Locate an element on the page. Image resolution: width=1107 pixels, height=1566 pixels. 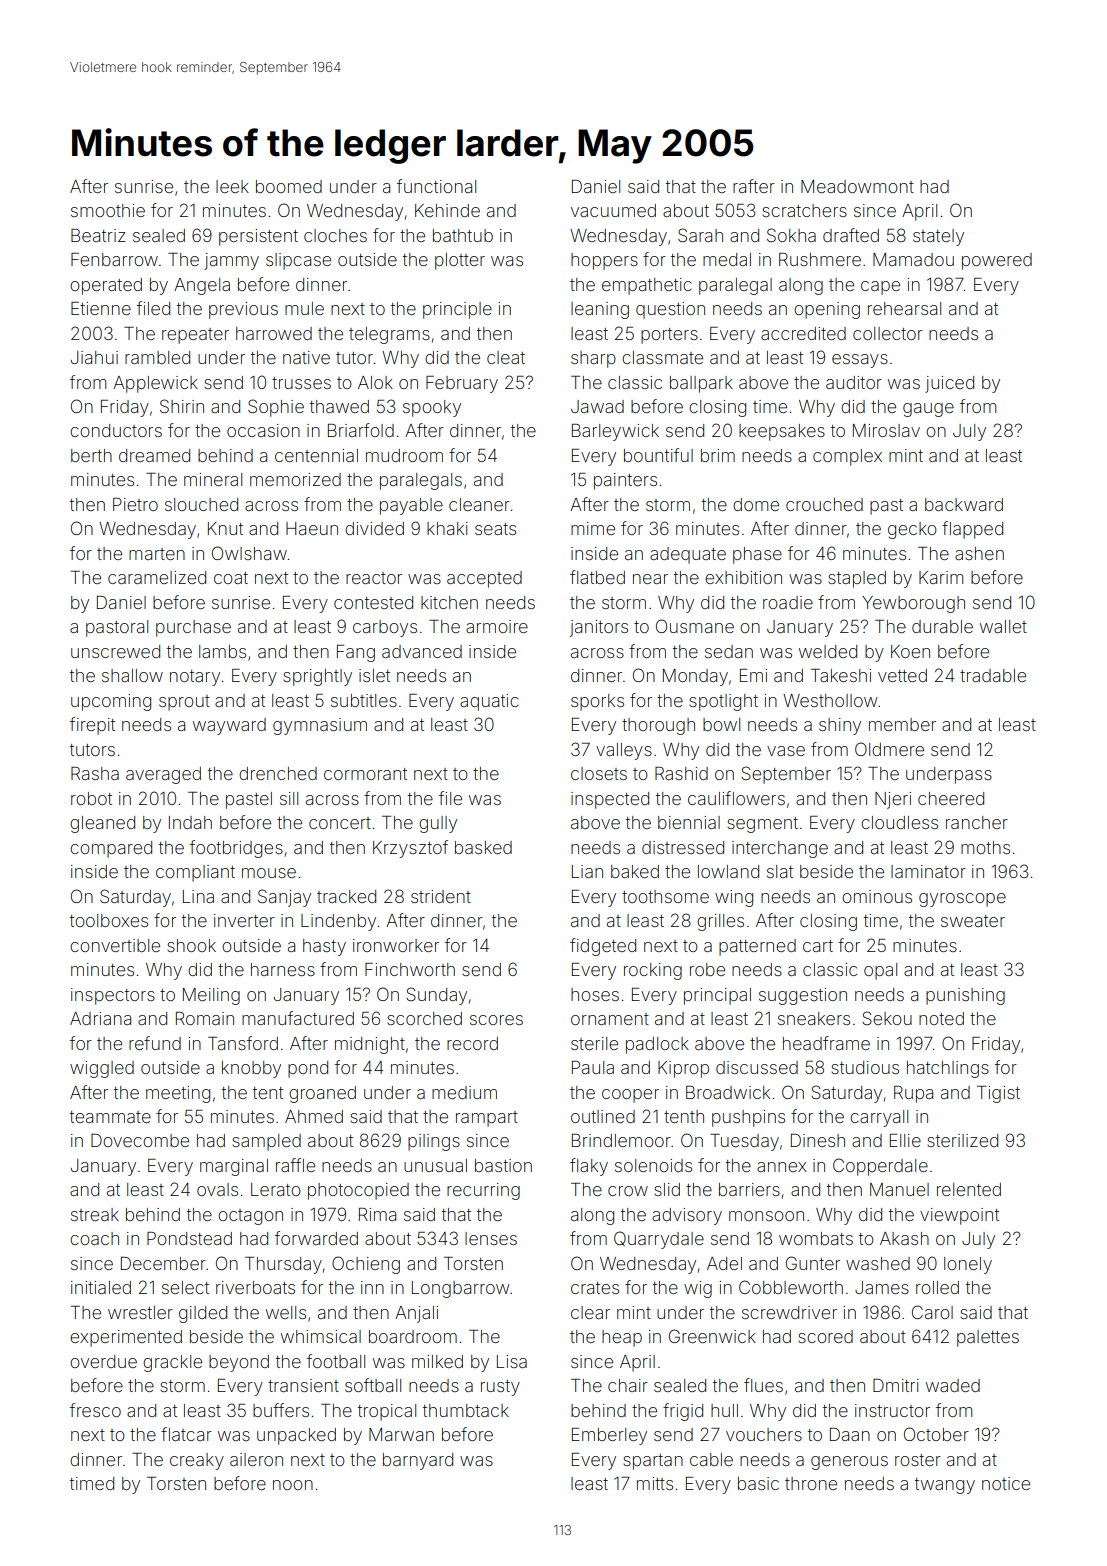
harness is located at coordinates (283, 969).
